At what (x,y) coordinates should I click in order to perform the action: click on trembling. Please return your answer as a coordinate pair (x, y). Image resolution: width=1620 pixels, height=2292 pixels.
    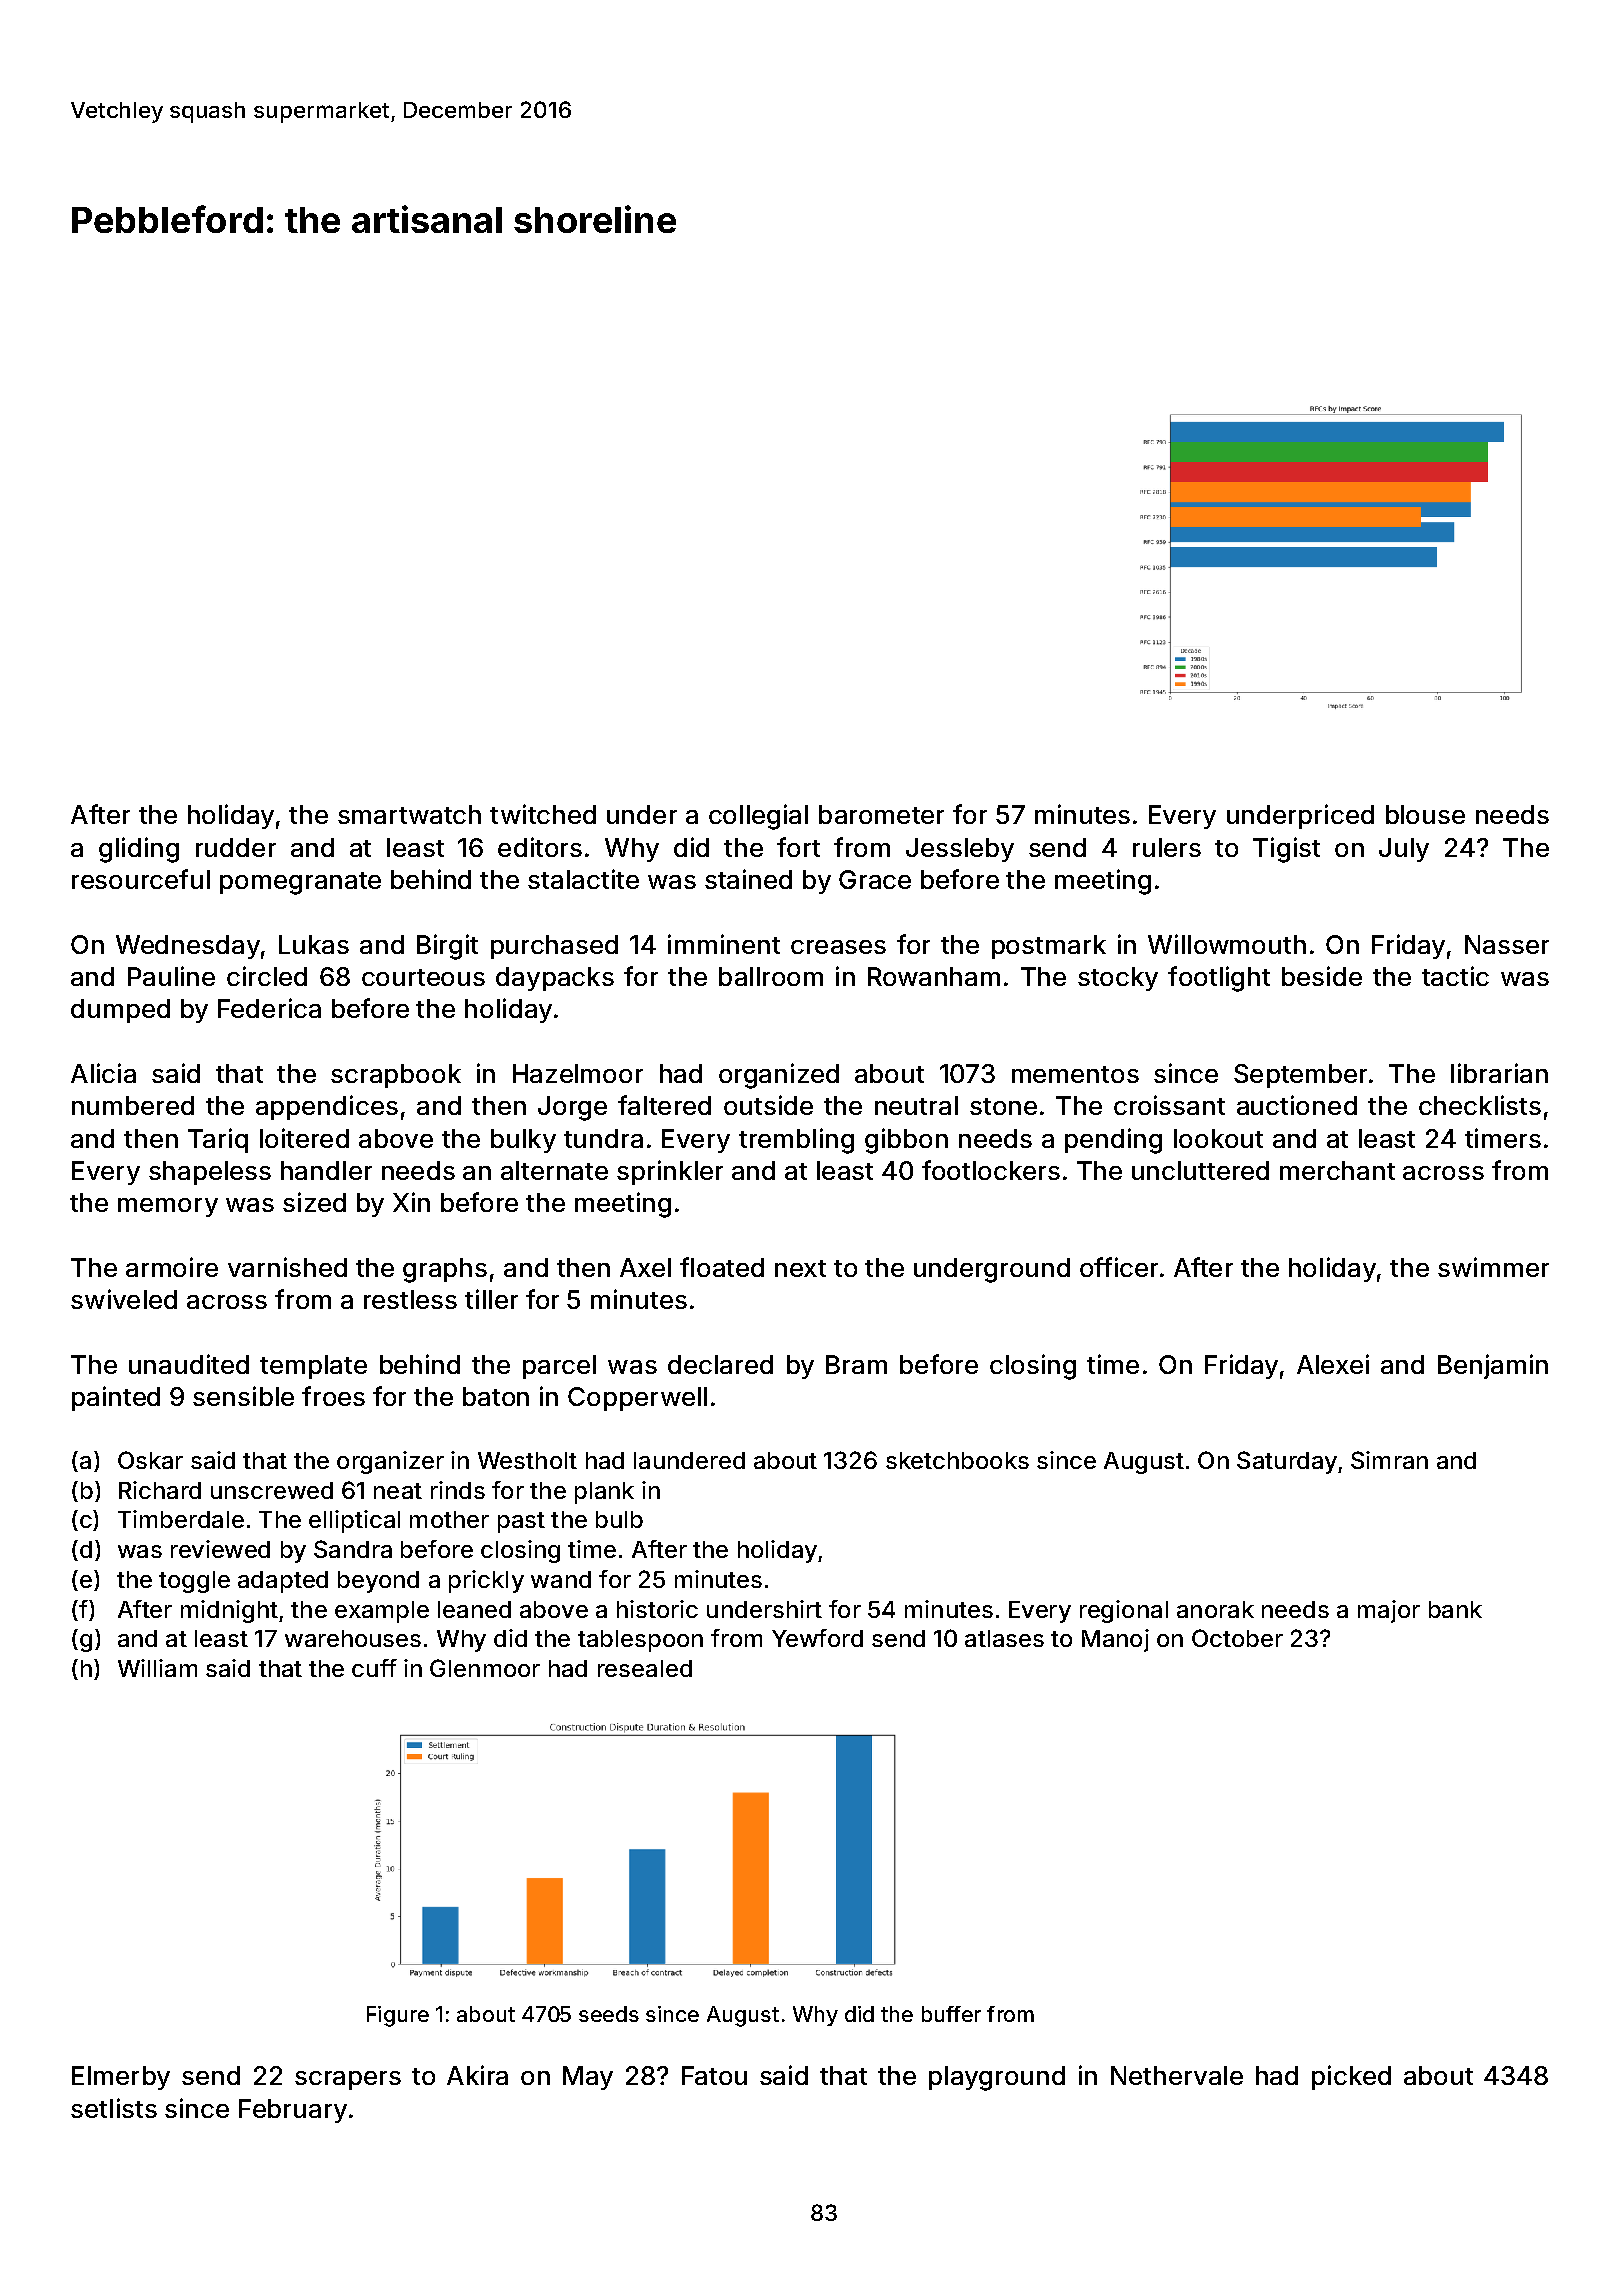
    Looking at the image, I should click on (796, 1141).
